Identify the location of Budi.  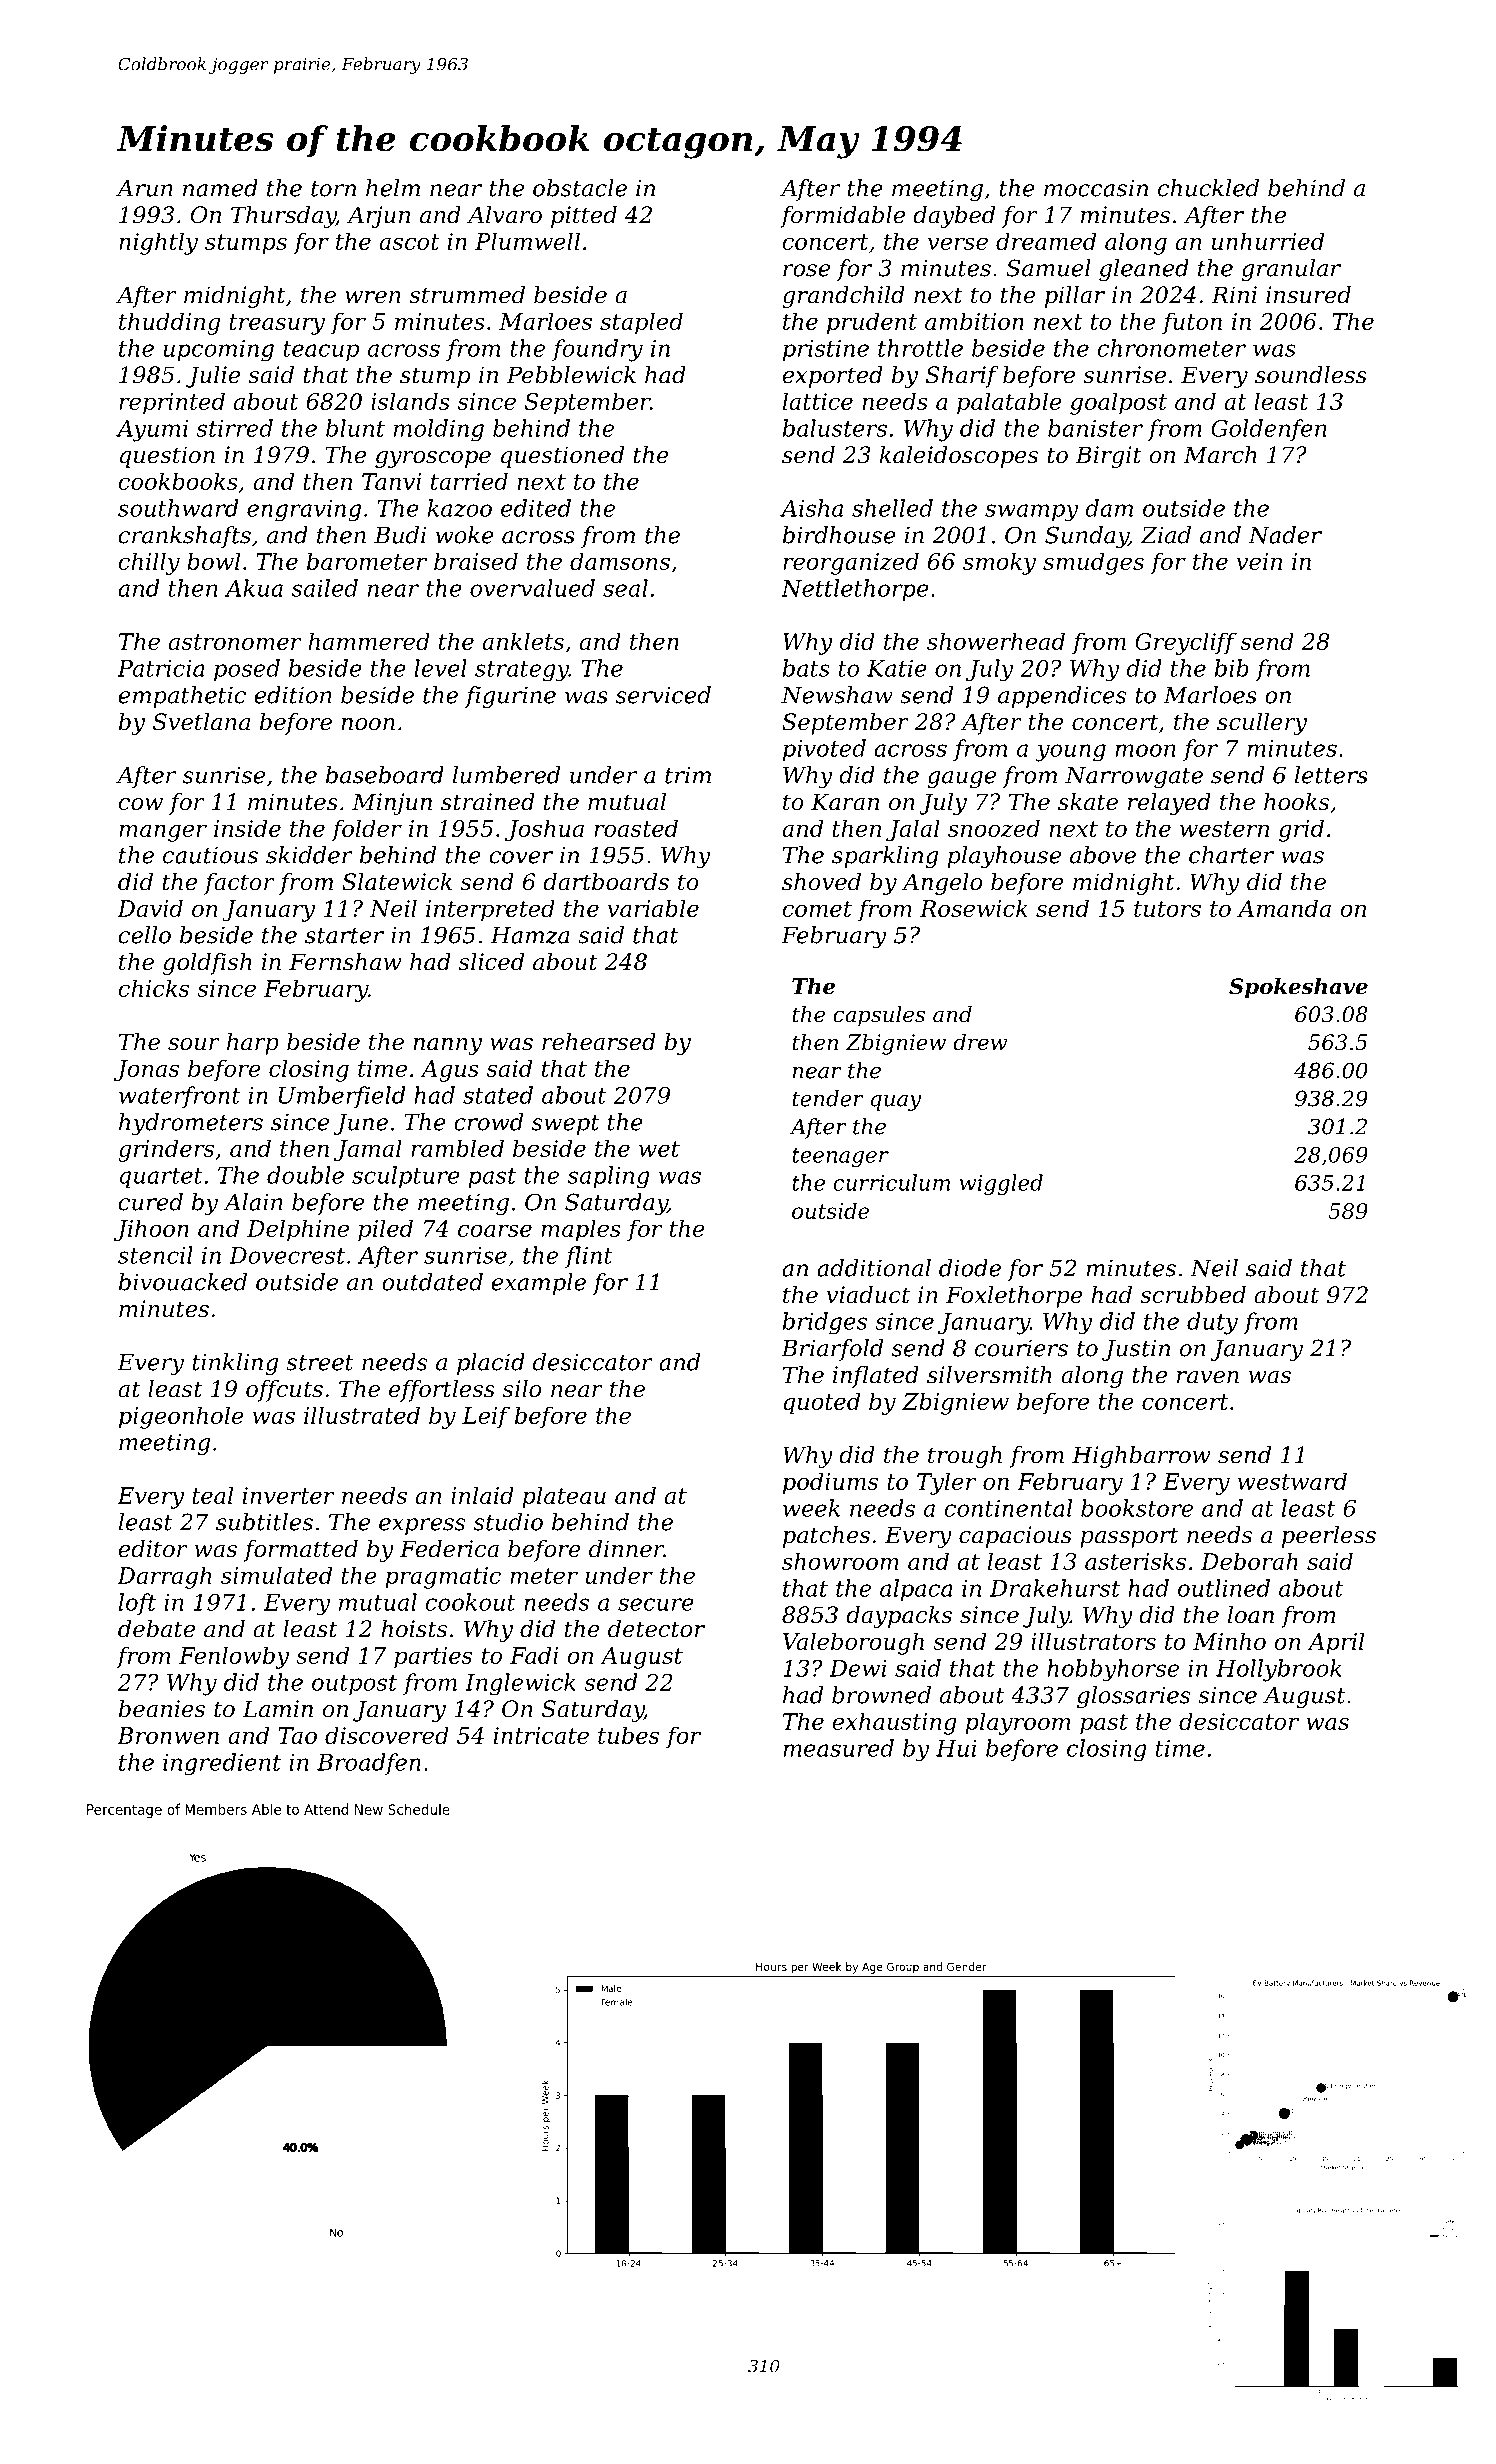
(400, 535).
